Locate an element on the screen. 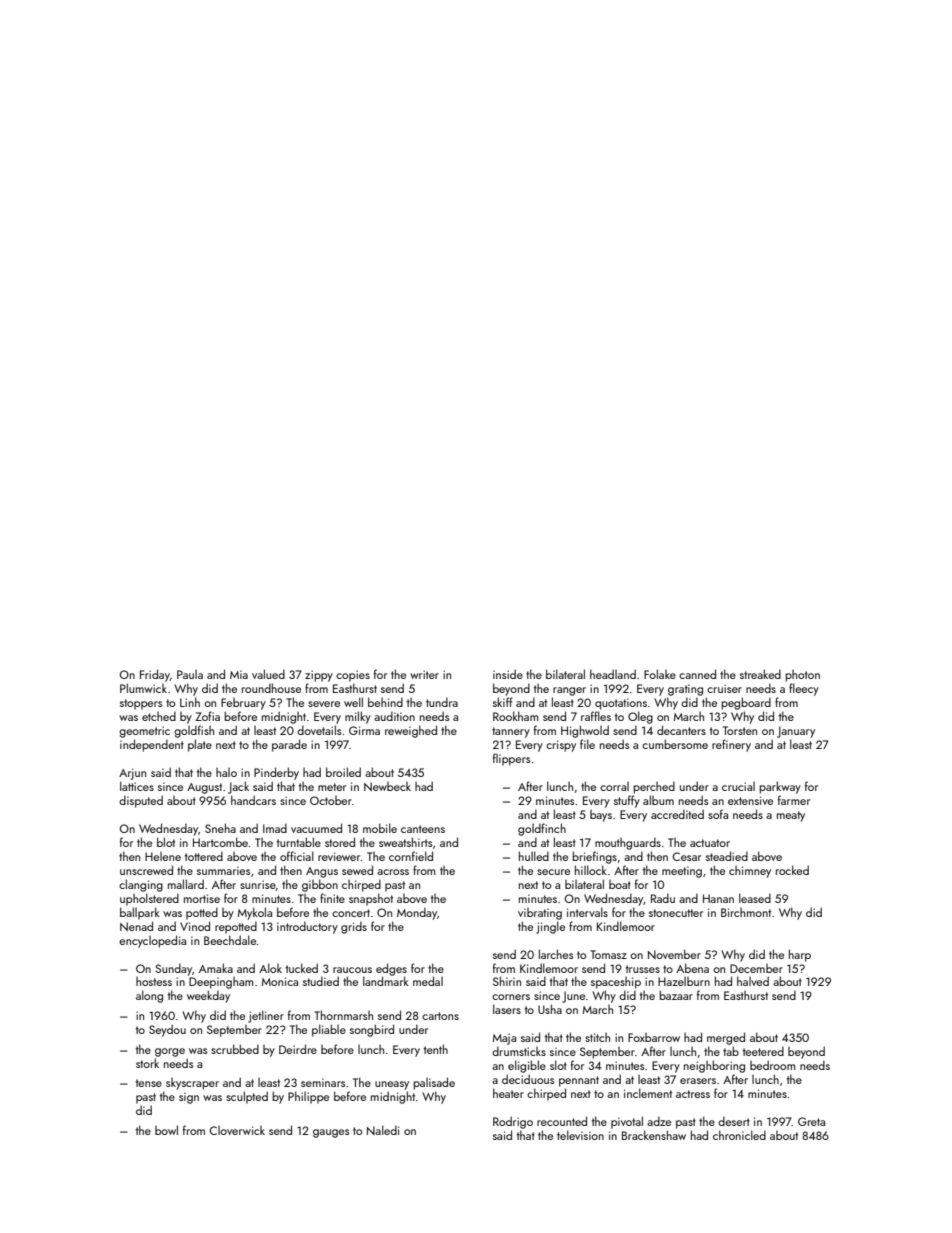 The height and width of the screenshot is (1233, 952). plate is located at coordinates (200, 745).
